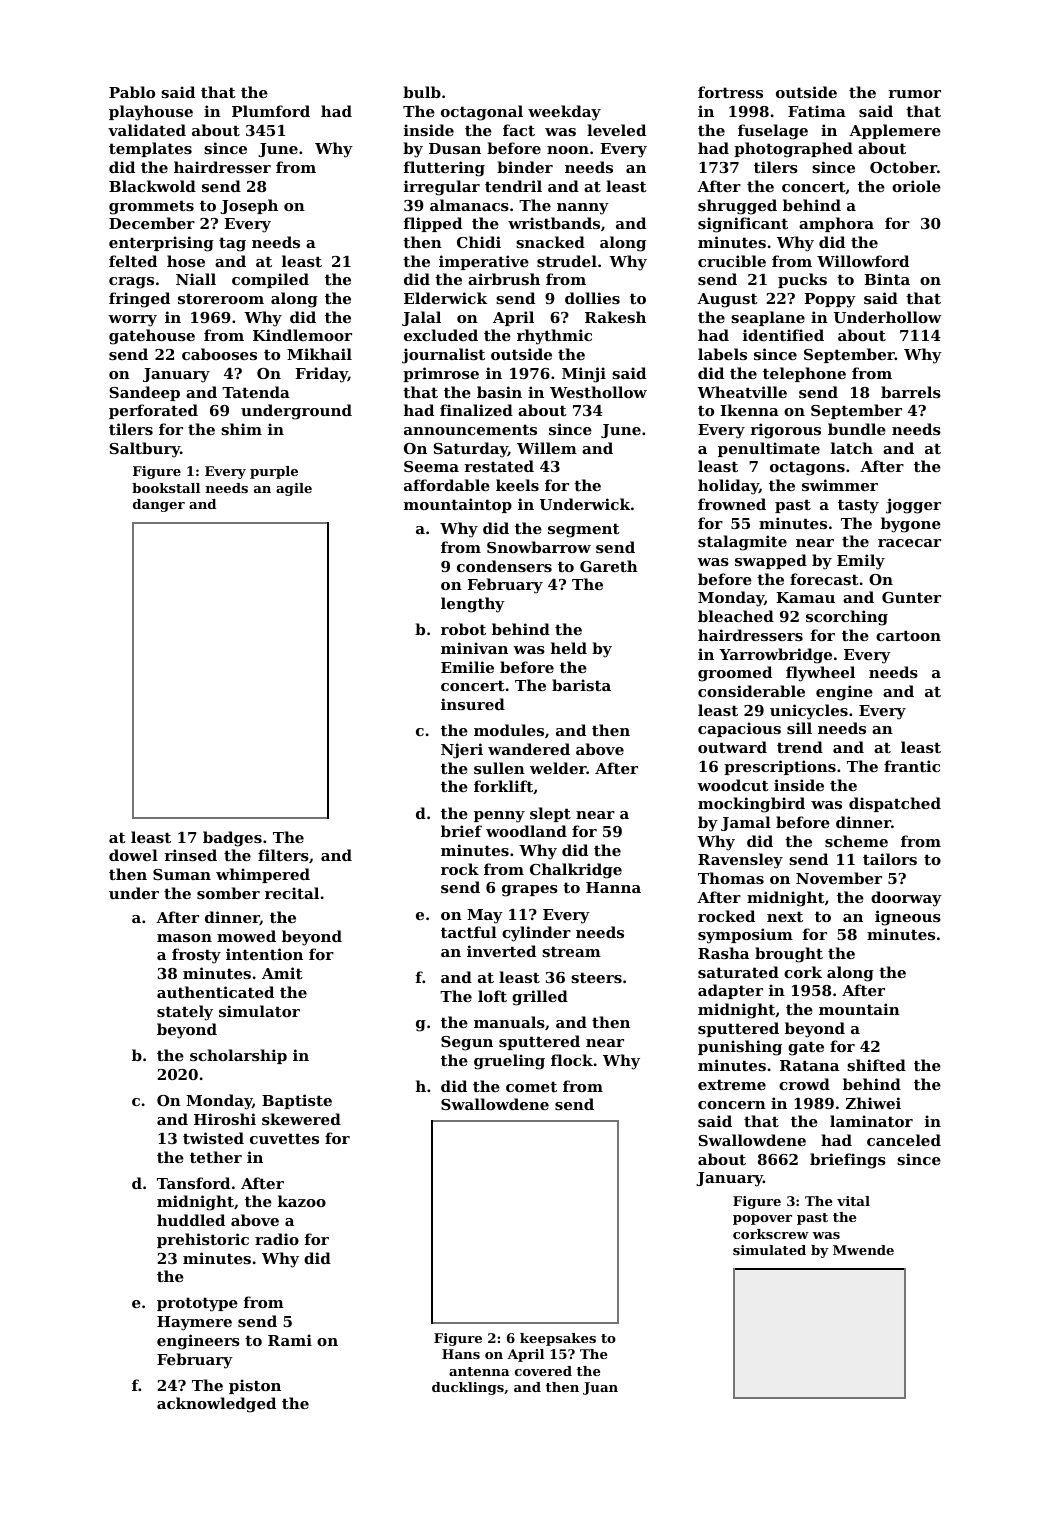 The height and width of the page is (1521, 1050). What do you see at coordinates (517, 485) in the page?
I see `keels` at bounding box center [517, 485].
